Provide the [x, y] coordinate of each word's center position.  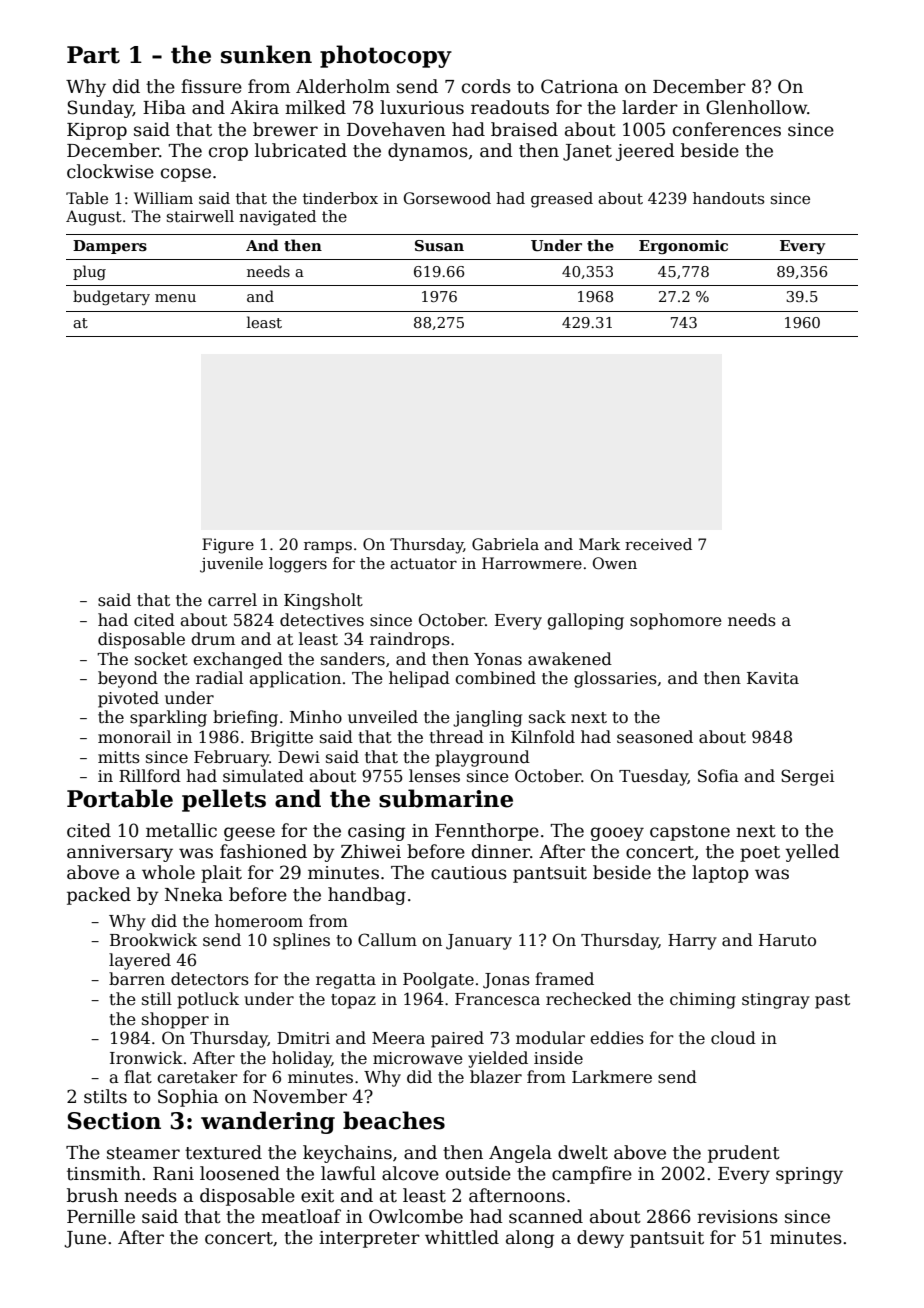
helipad [419, 679]
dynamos [428, 152]
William [163, 198]
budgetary [111, 297]
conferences [727, 129]
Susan [439, 245]
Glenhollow [756, 107]
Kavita [773, 678]
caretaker [197, 1077]
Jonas [506, 981]
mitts [119, 757]
